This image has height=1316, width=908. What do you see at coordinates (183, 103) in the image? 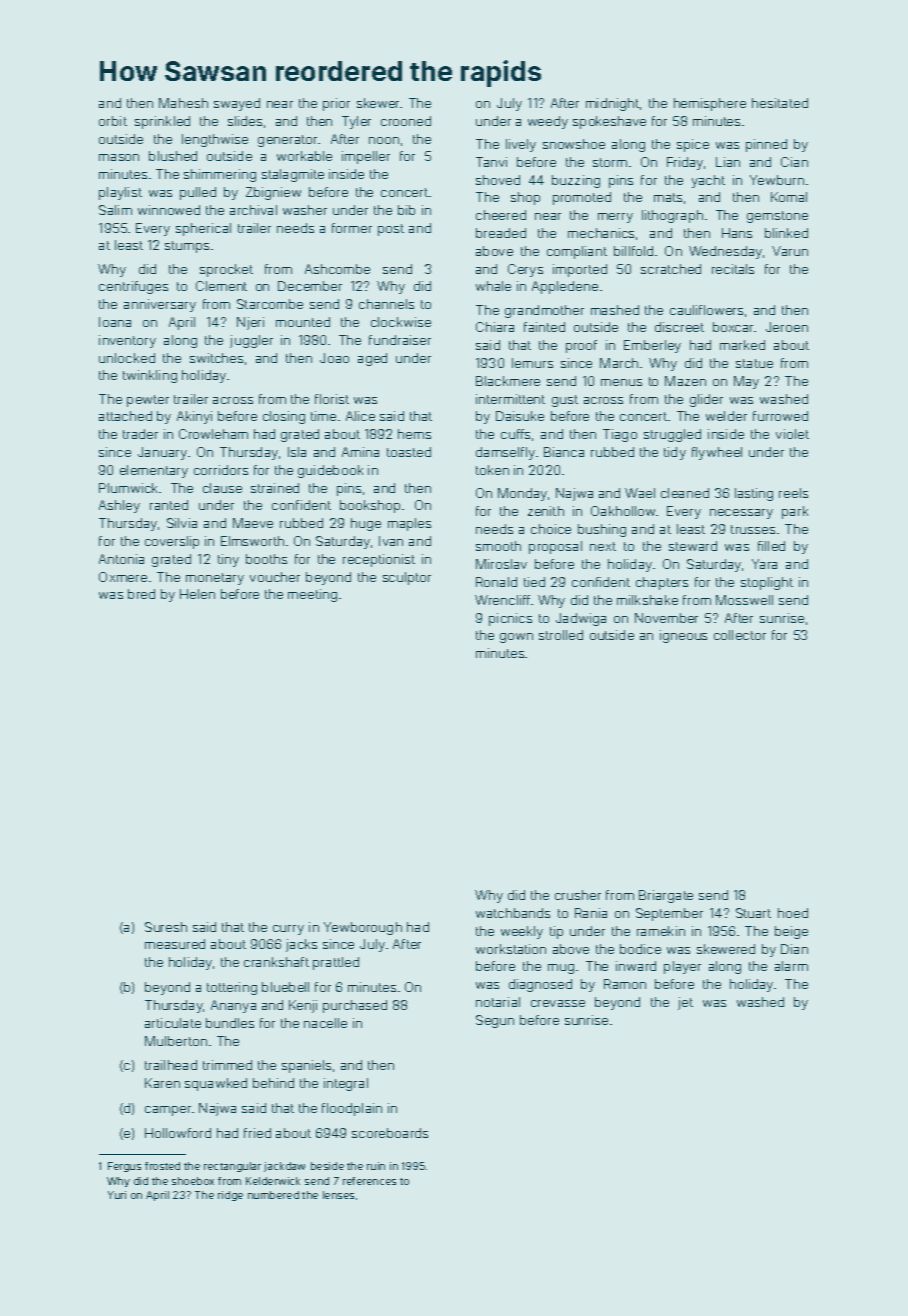
I see `Mahesh` at bounding box center [183, 103].
